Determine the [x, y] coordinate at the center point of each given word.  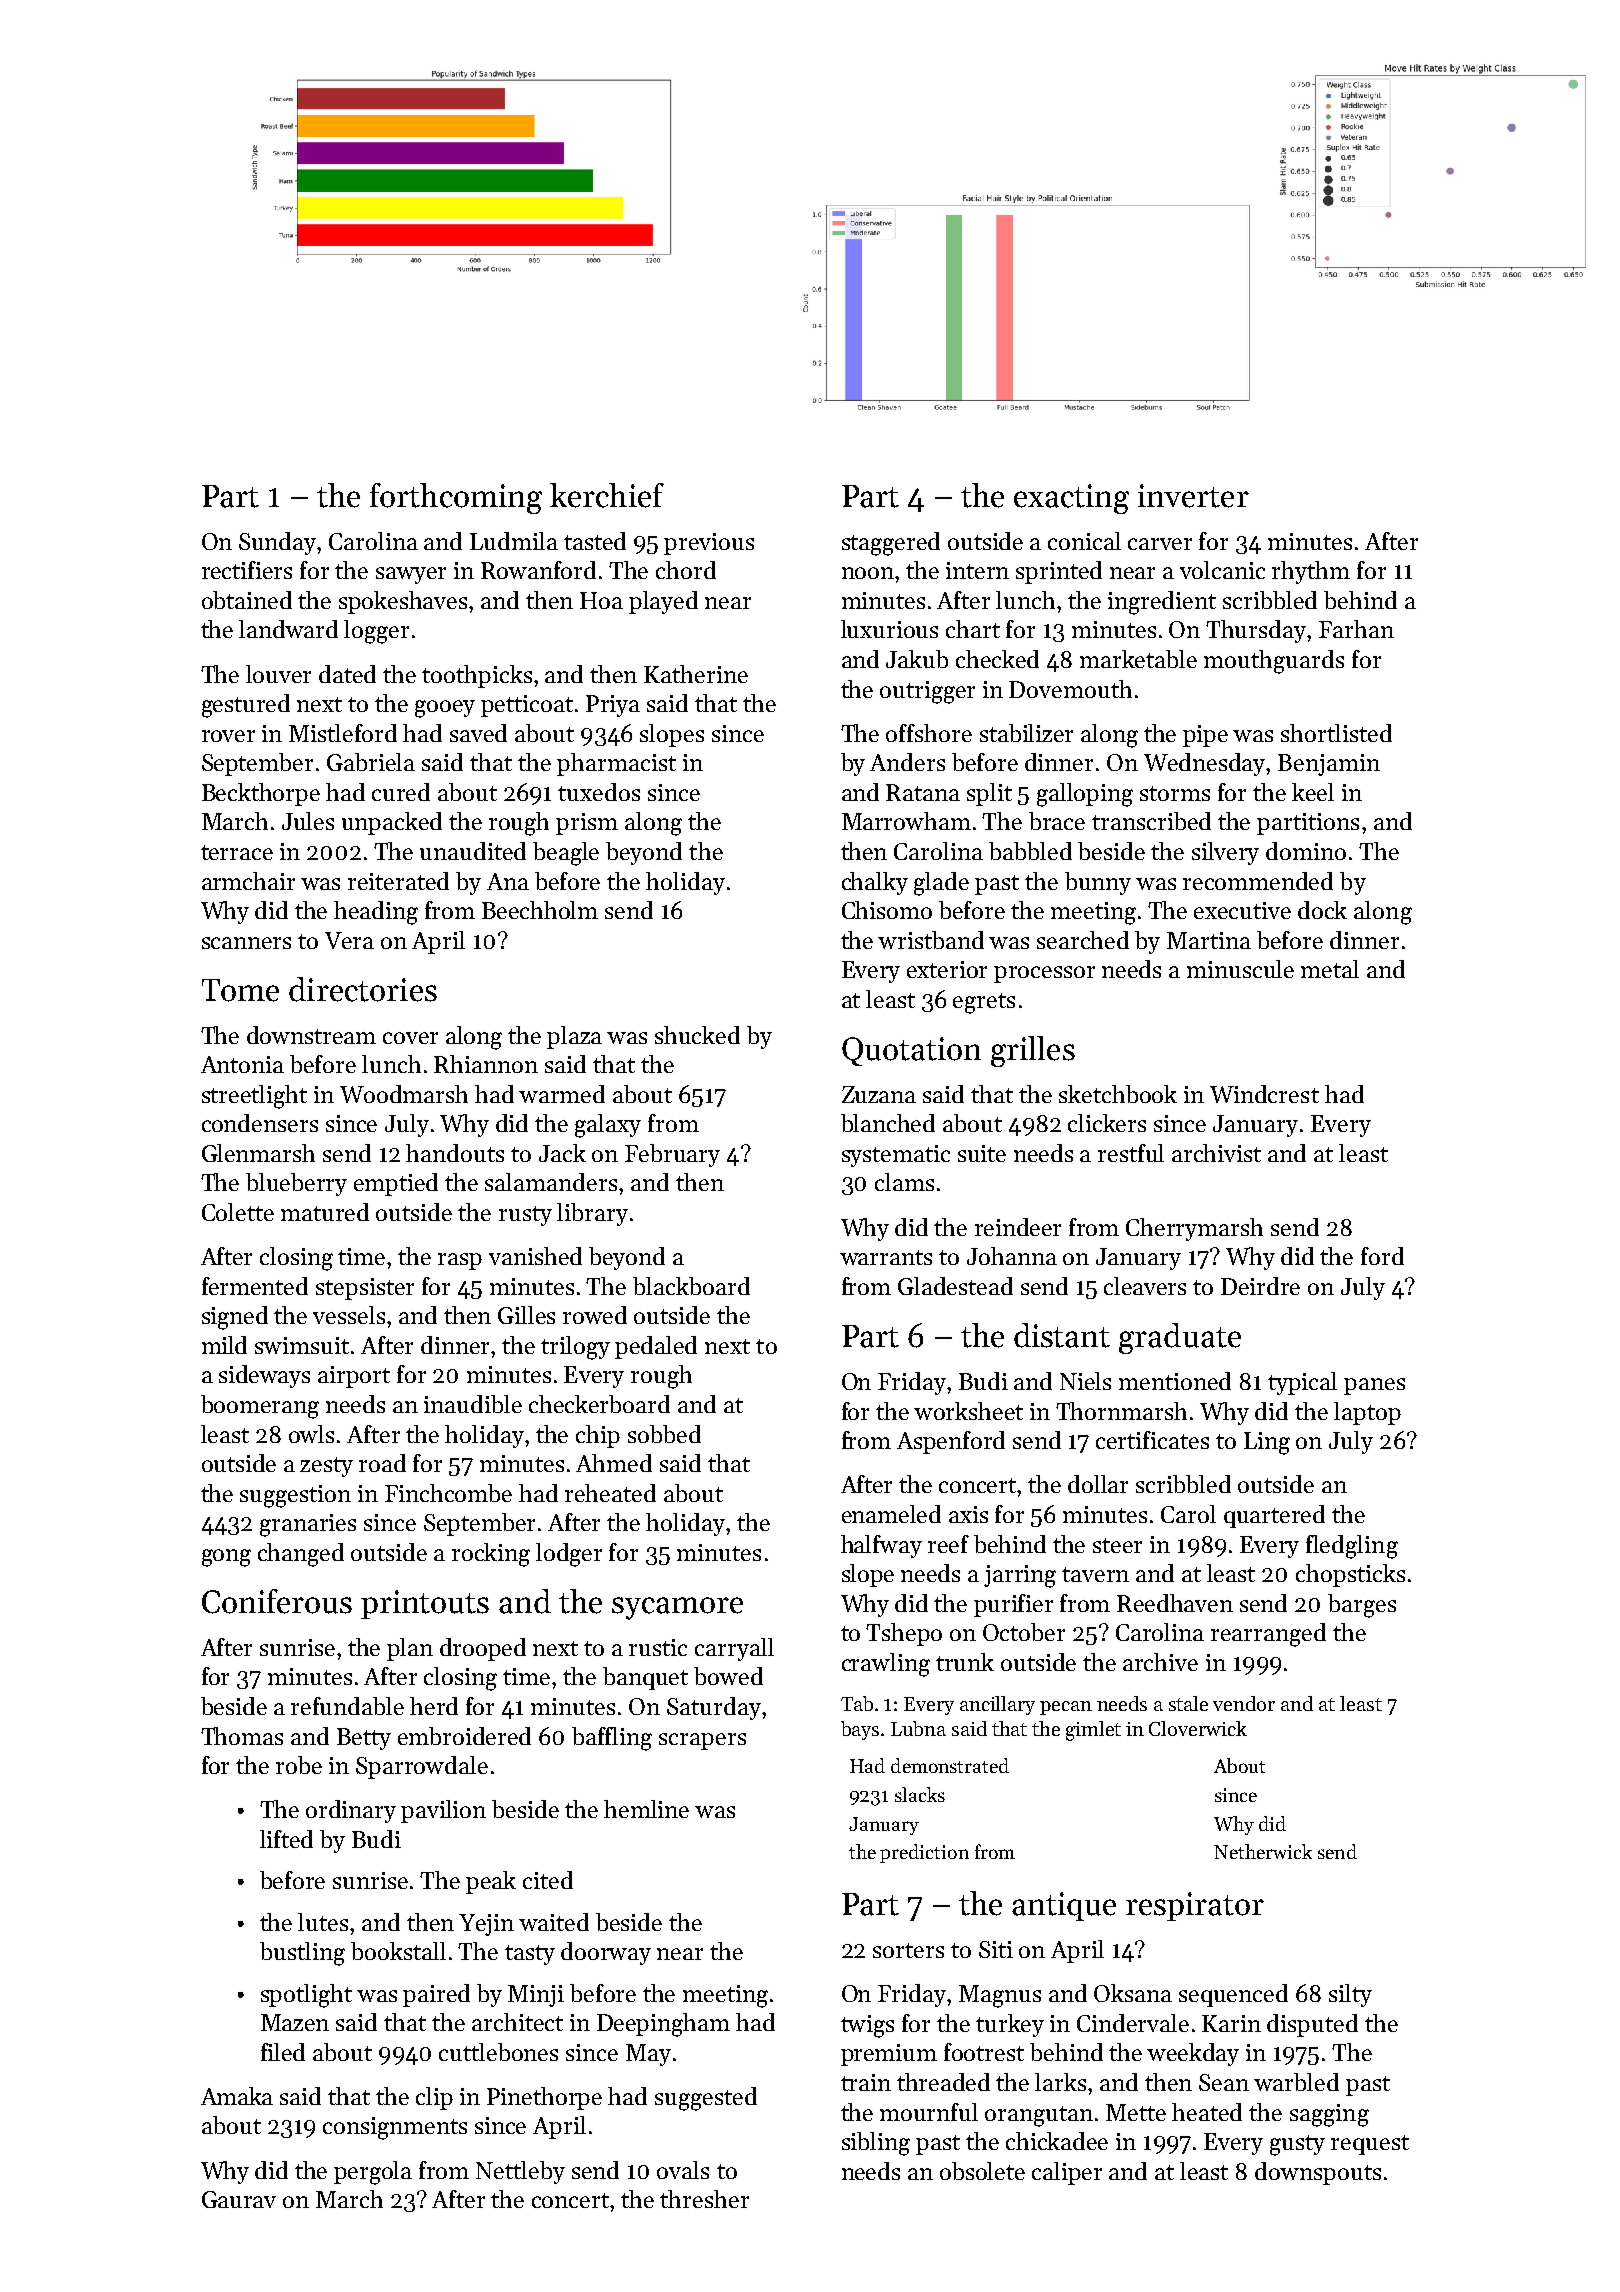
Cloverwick [1198, 1728]
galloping [1085, 795]
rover [228, 736]
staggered [891, 544]
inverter [1193, 496]
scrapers [702, 1741]
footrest [984, 2052]
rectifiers [247, 570]
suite [982, 1153]
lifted [286, 1839]
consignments [395, 2128]
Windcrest [1264, 1094]
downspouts [1318, 2173]
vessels [349, 1315]
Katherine [696, 674]
